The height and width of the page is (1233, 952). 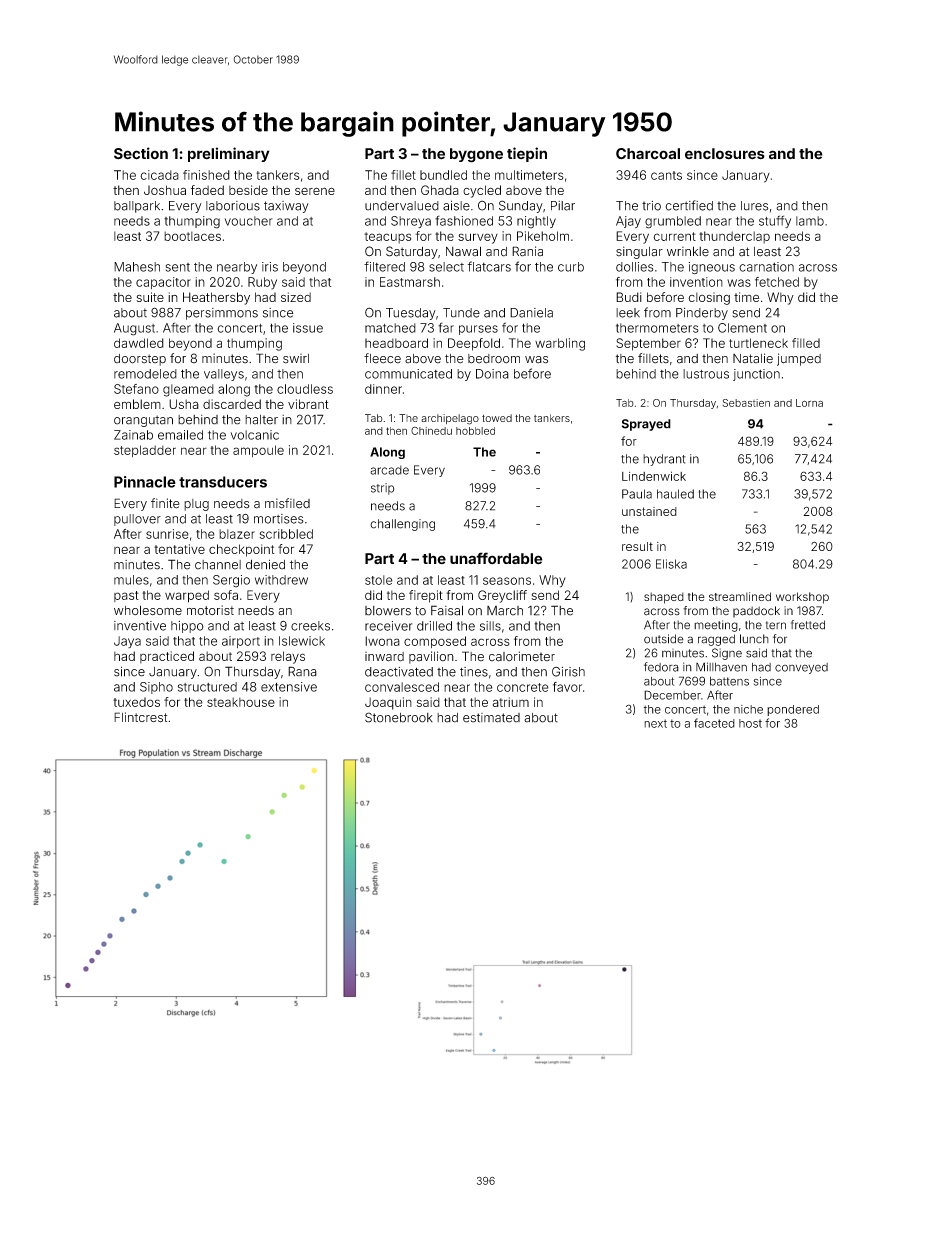 I want to click on preliminary, so click(x=229, y=154).
